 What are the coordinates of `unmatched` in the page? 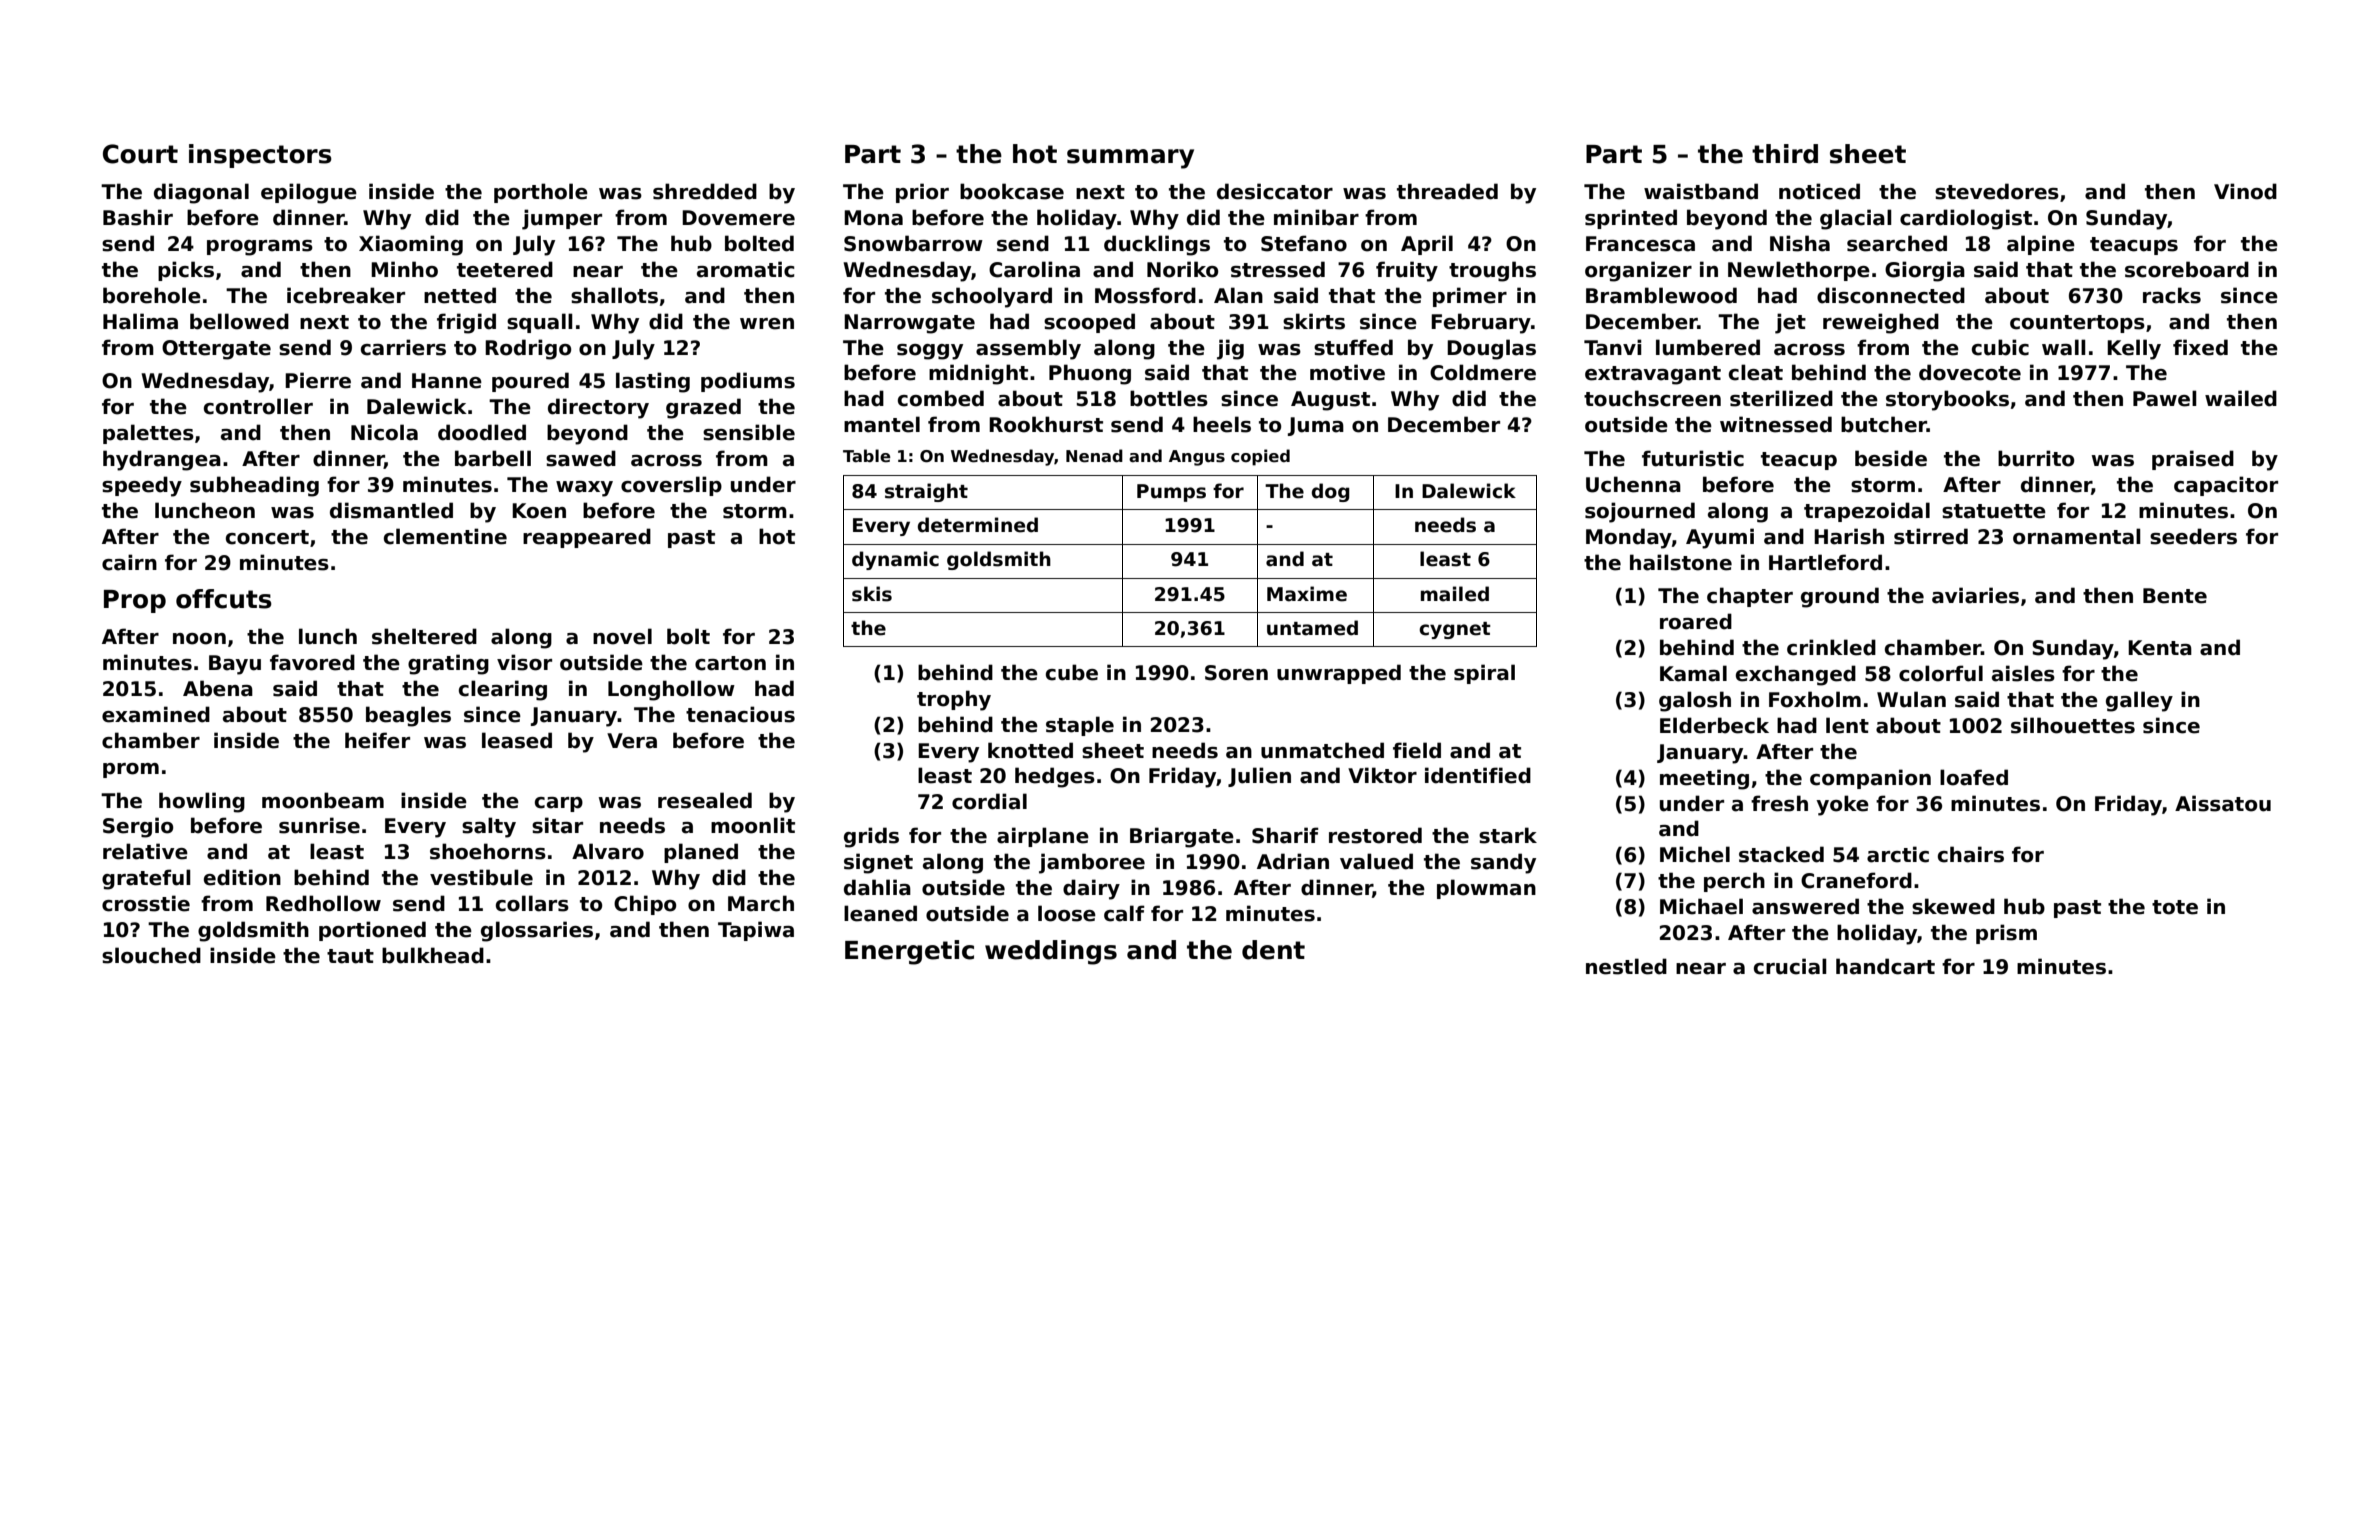 It's located at (1322, 750).
